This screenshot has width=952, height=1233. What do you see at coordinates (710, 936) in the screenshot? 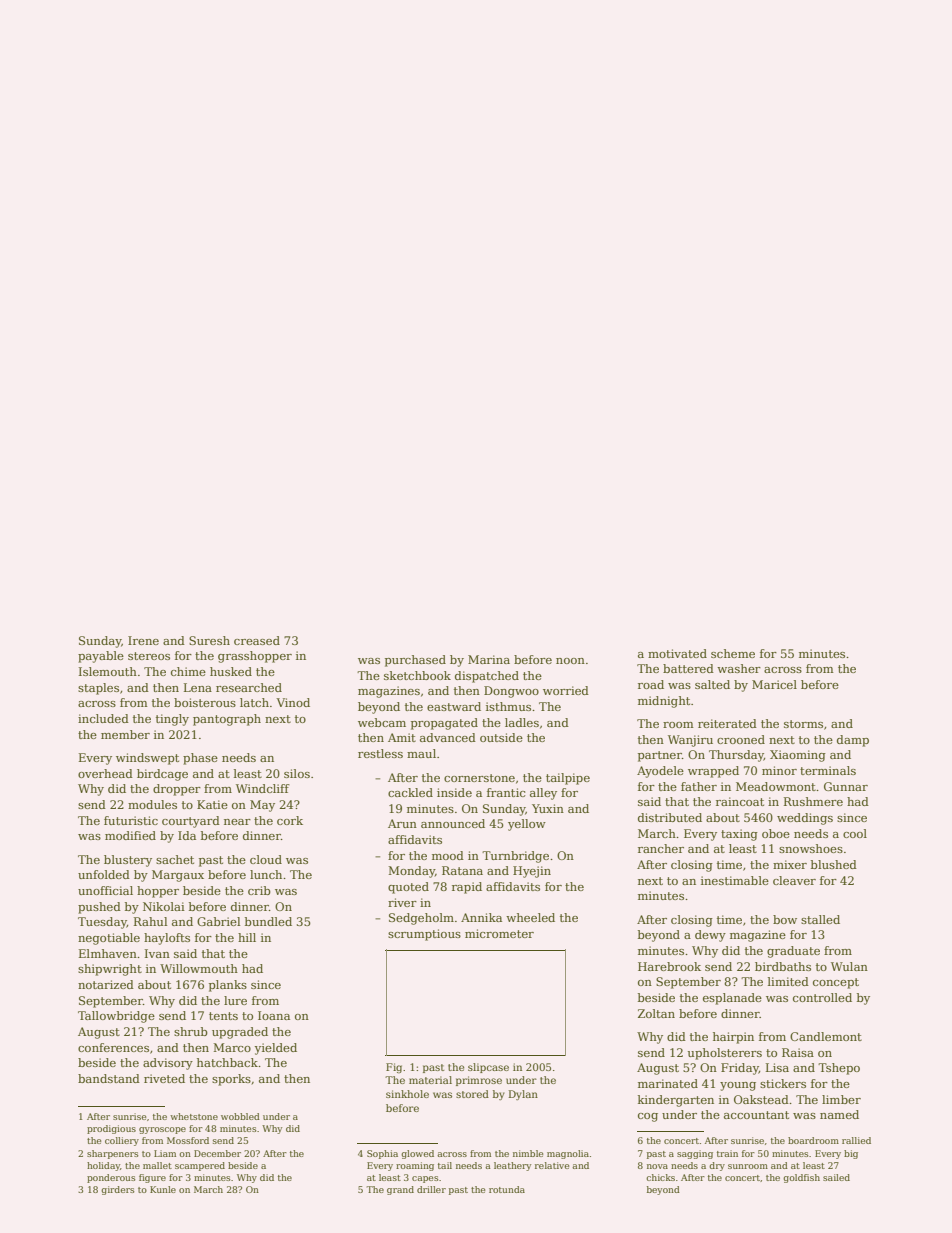
I see `dewy` at bounding box center [710, 936].
